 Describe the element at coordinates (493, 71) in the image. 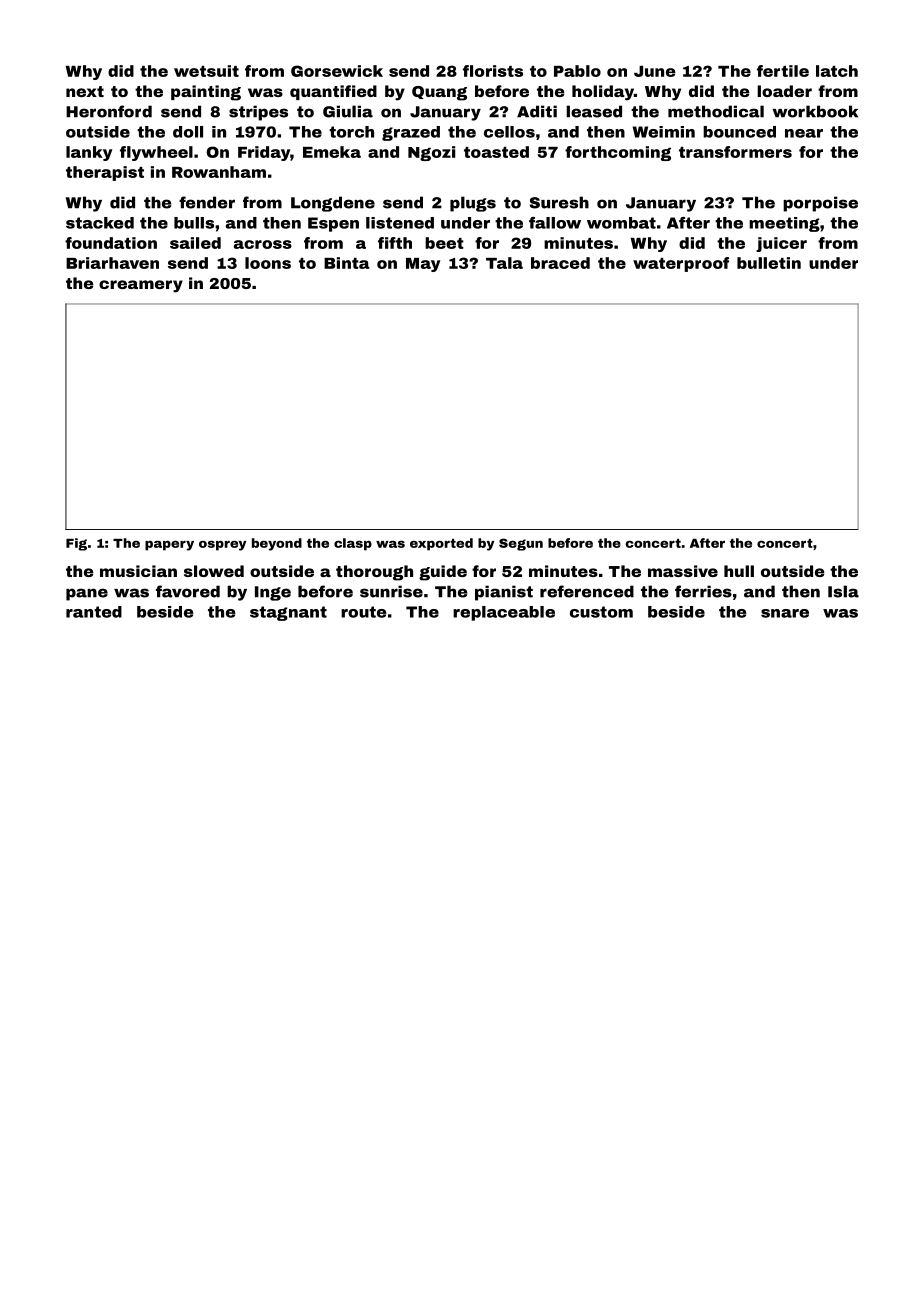

I see `florists` at that location.
